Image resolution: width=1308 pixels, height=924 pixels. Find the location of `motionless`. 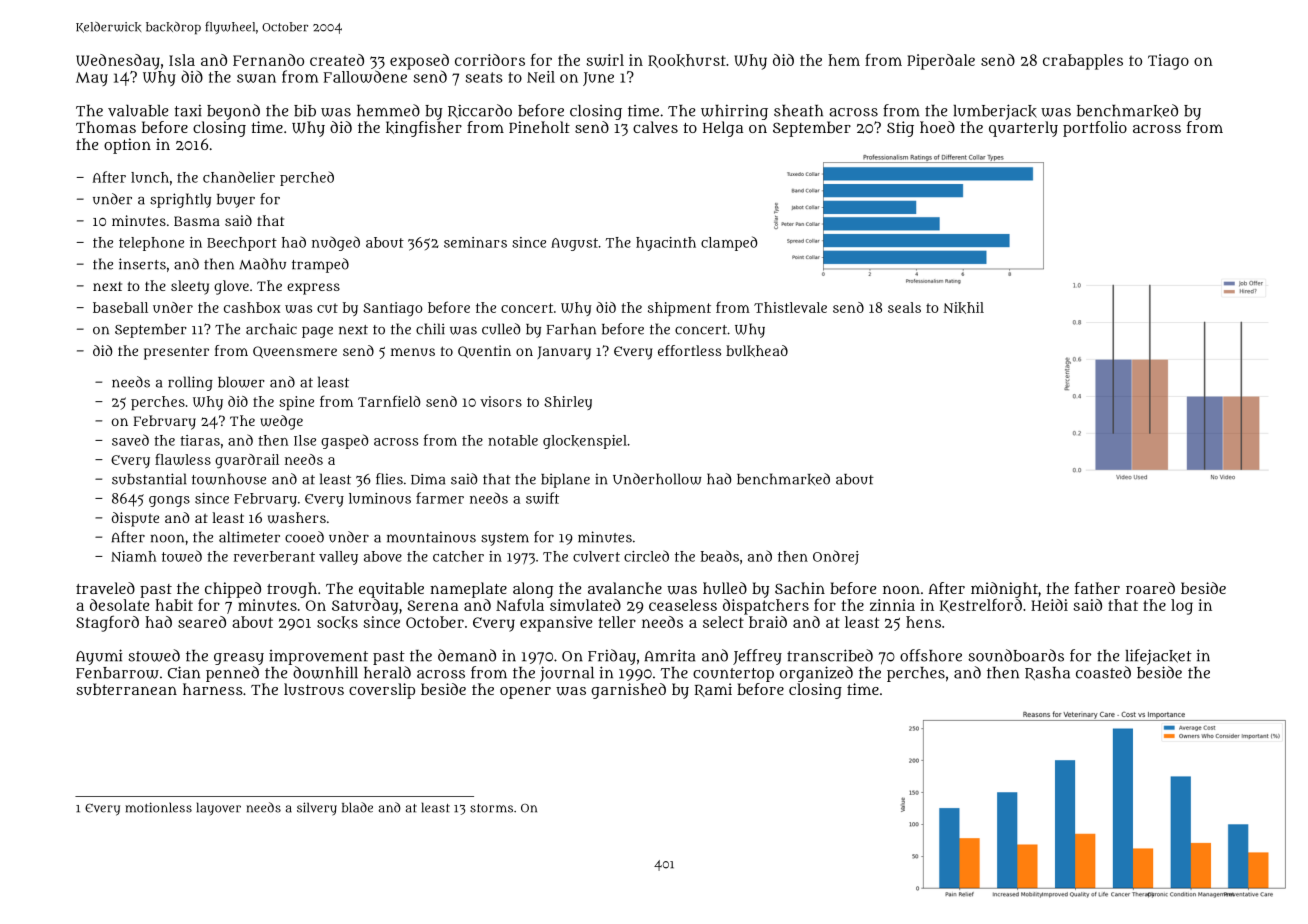

motionless is located at coordinates (158, 807).
